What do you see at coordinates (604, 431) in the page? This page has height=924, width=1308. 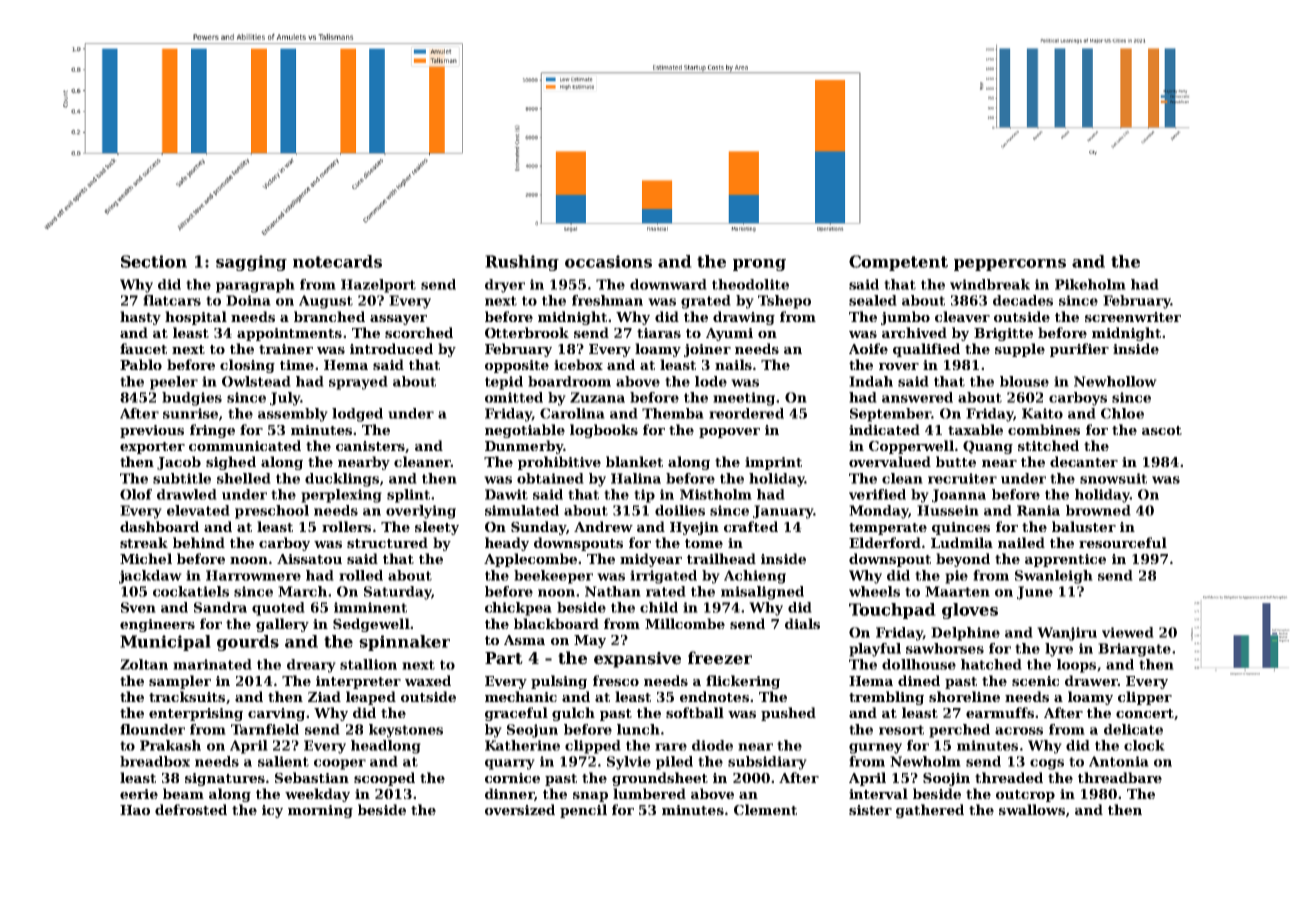 I see `logbooks` at bounding box center [604, 431].
